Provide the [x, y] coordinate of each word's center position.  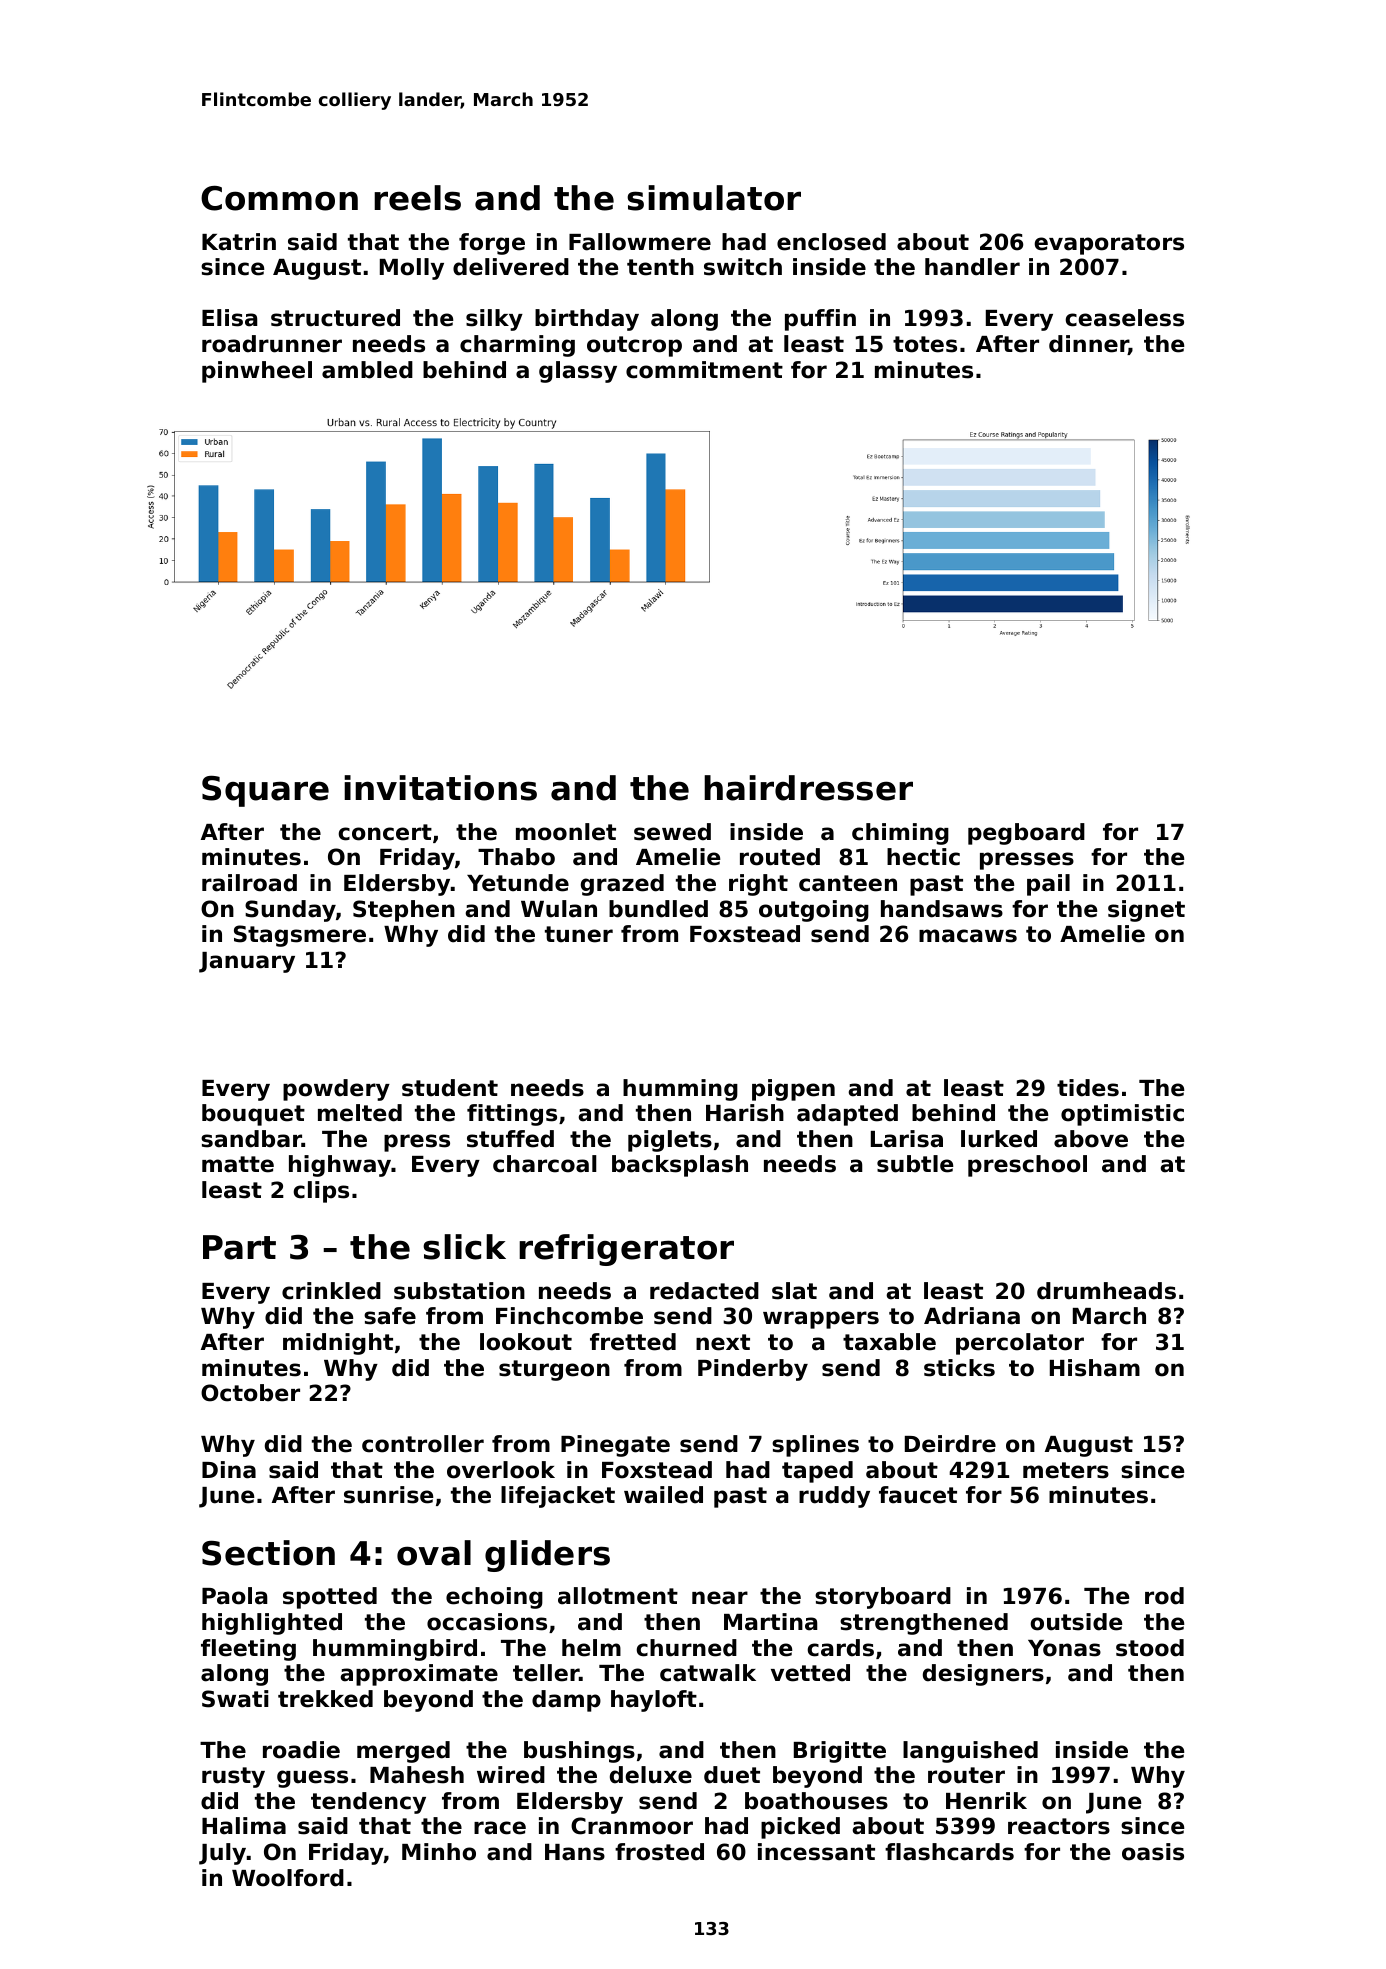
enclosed [831, 242]
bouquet [253, 1115]
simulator [714, 198]
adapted [847, 1115]
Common [279, 198]
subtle [915, 1164]
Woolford [288, 1878]
